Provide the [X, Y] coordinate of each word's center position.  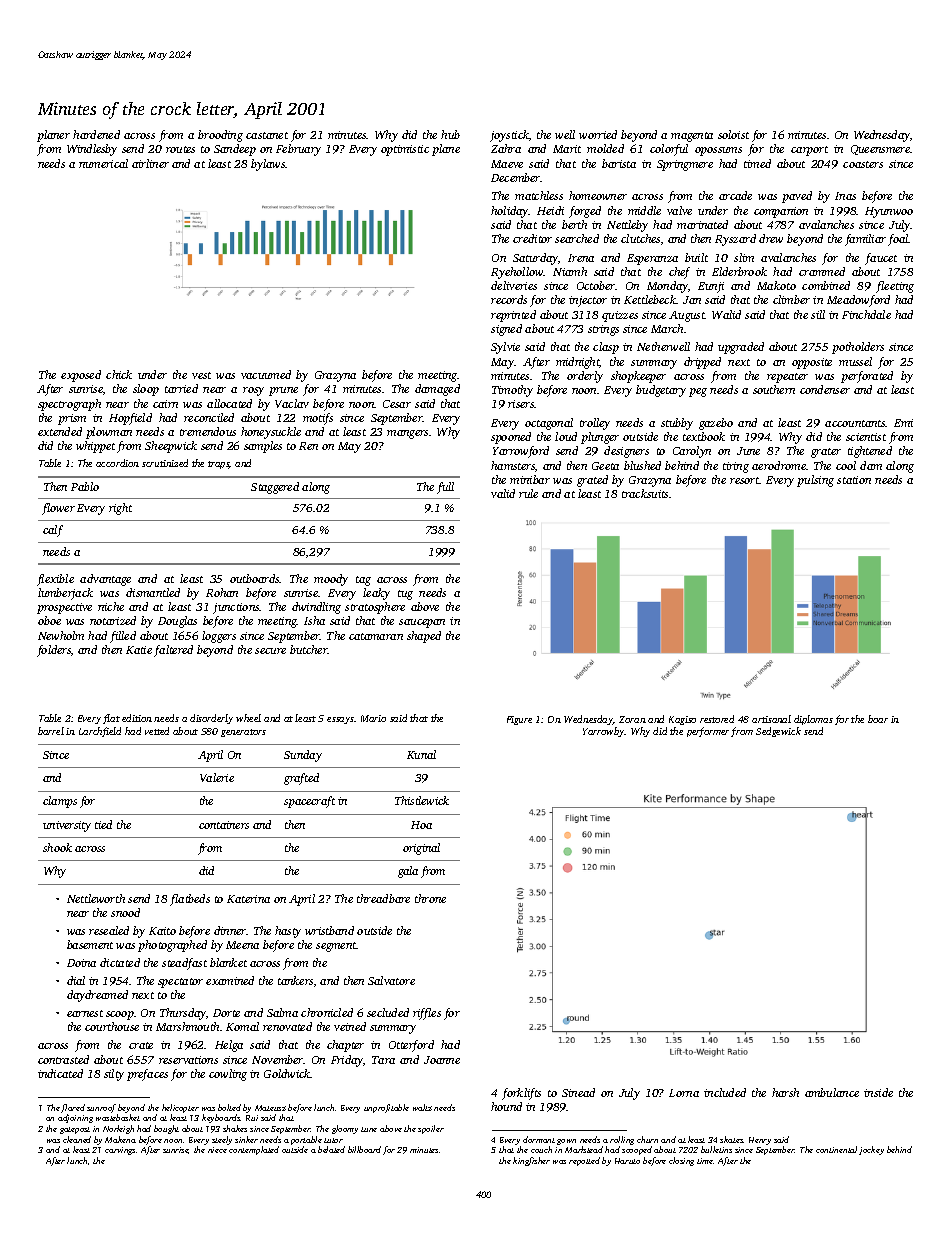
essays [341, 720]
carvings [120, 1151]
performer [708, 732]
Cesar [397, 404]
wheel [248, 718]
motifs [318, 419]
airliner [150, 163]
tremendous [208, 431]
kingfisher [531, 1161]
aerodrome [779, 465]
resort [745, 480]
